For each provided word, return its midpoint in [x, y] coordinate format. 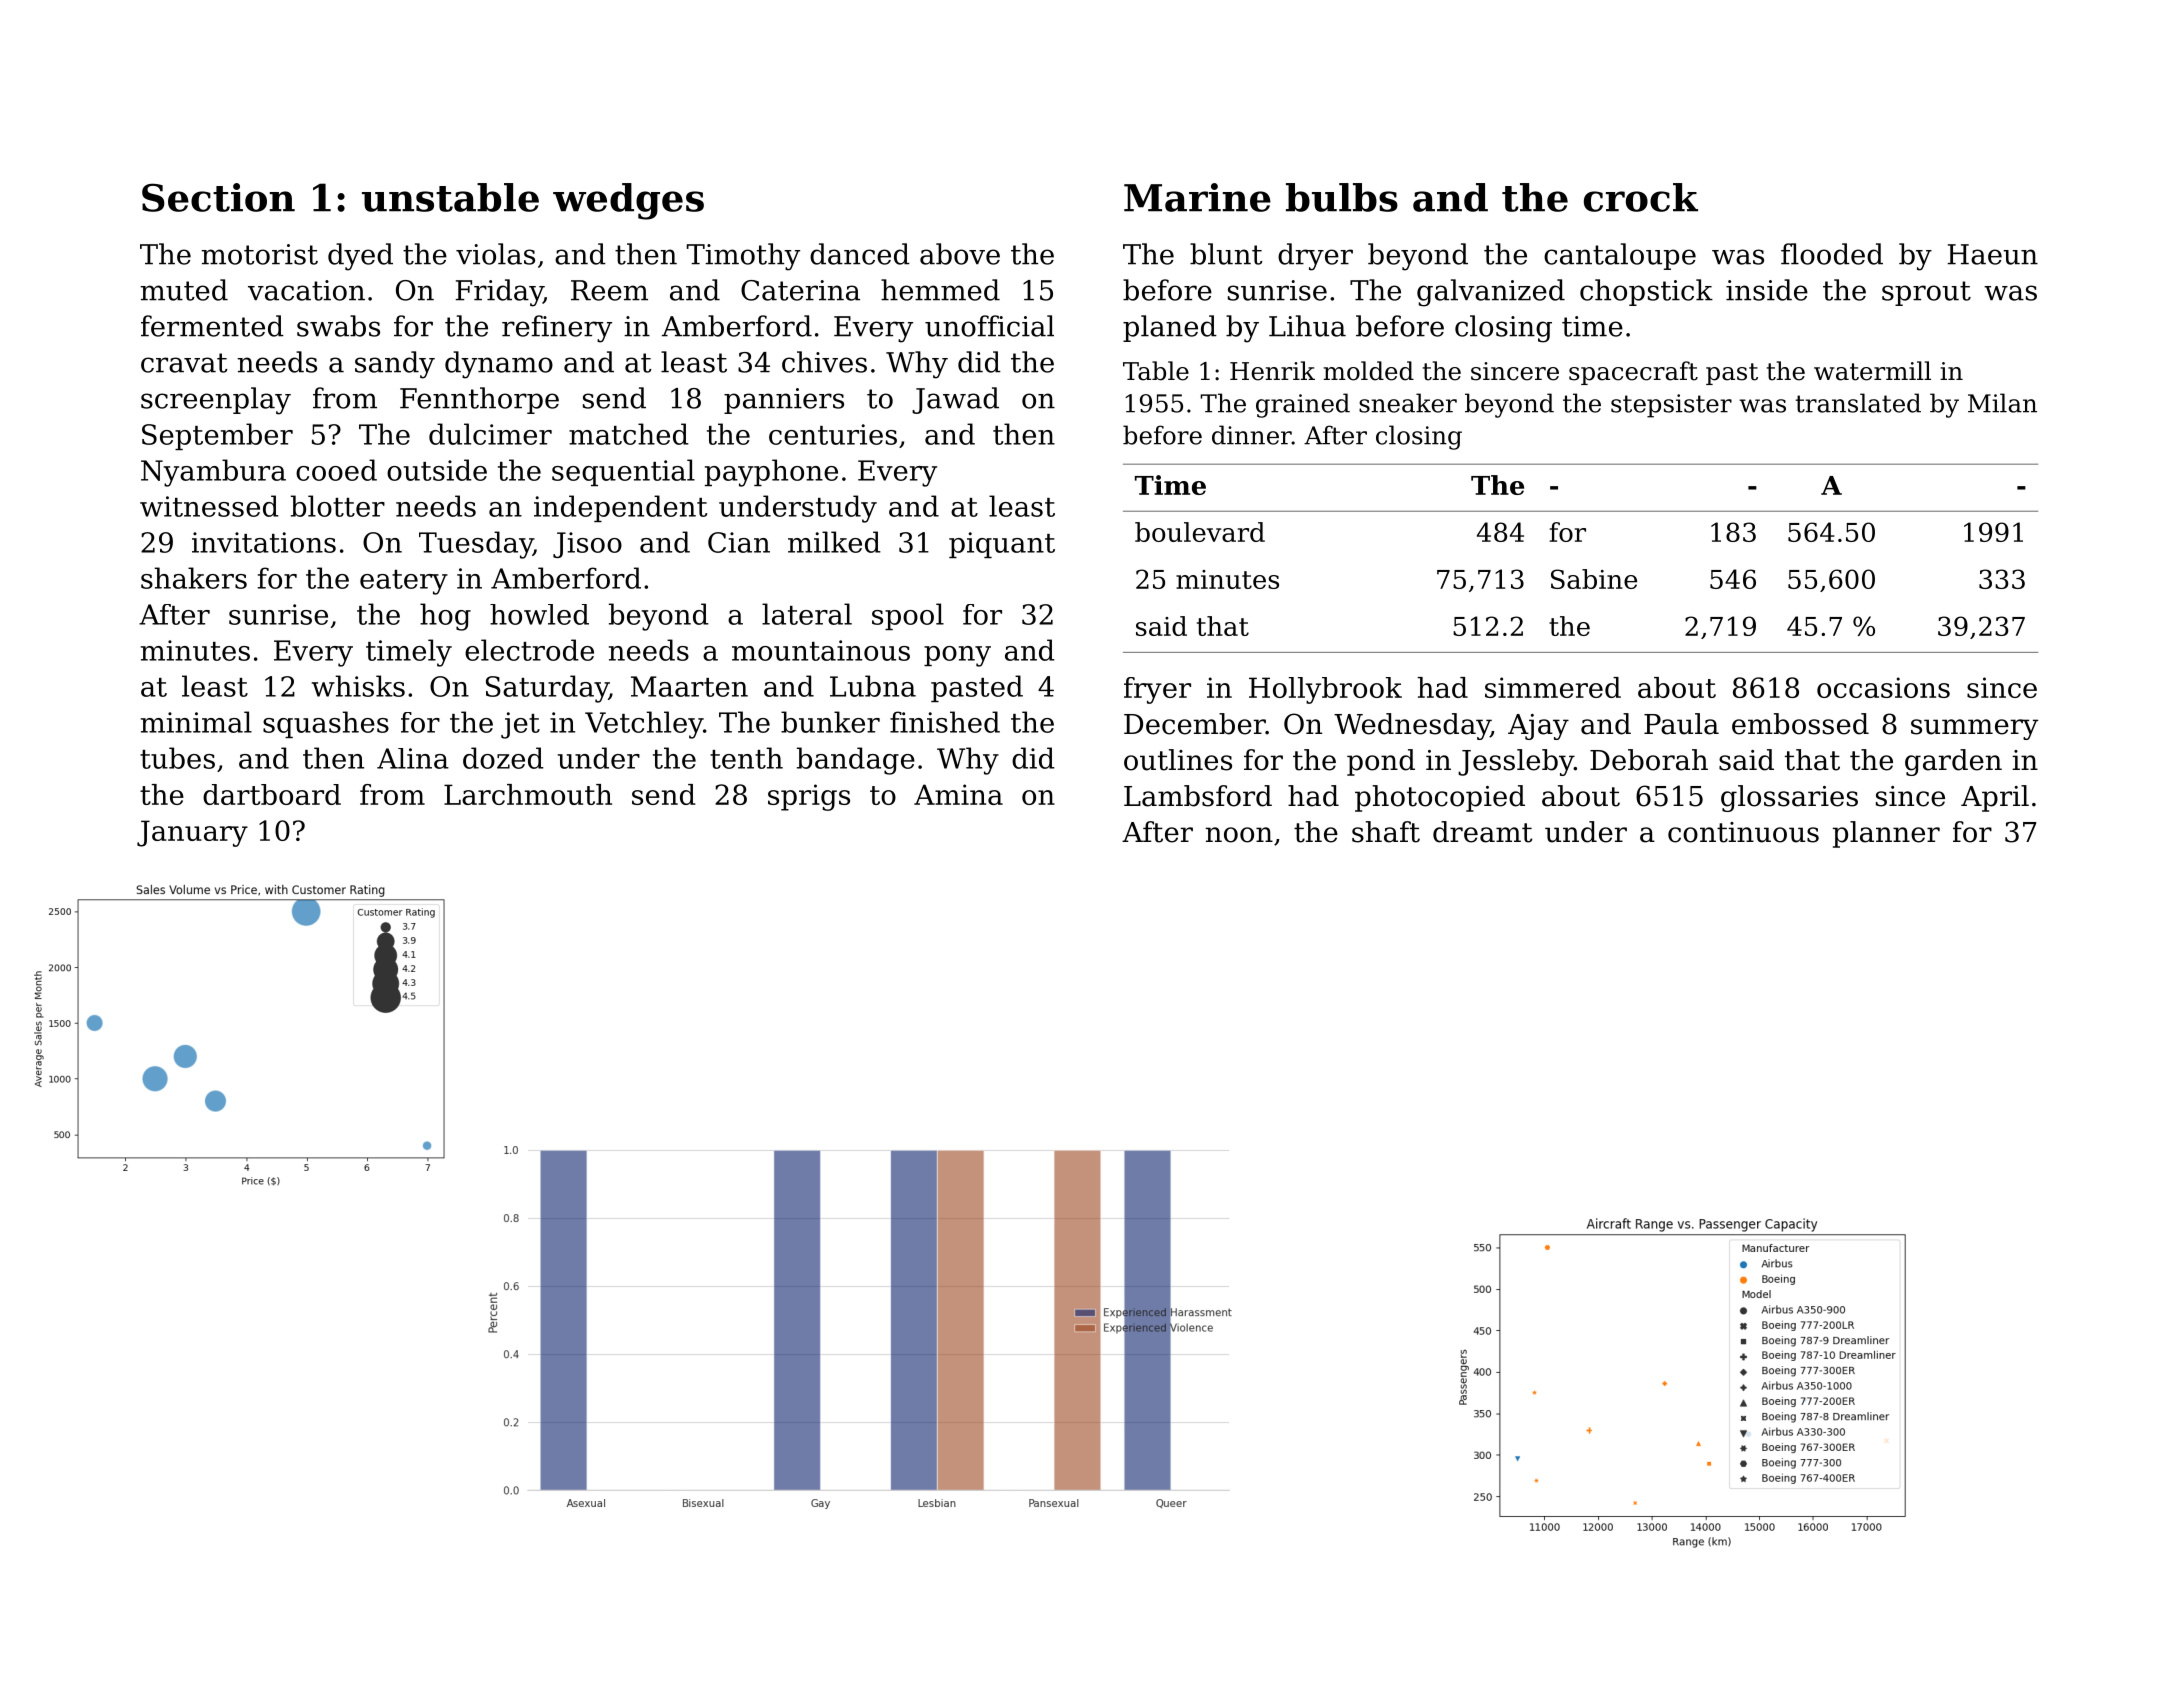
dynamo [499, 365]
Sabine [1594, 579]
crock [1641, 197]
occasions [1883, 687]
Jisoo [587, 545]
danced [860, 254]
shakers [194, 578]
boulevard [1200, 532]
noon [1239, 835]
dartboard [272, 794]
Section [218, 197]
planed [1170, 328]
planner [1886, 834]
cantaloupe [1620, 256]
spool [908, 616]
